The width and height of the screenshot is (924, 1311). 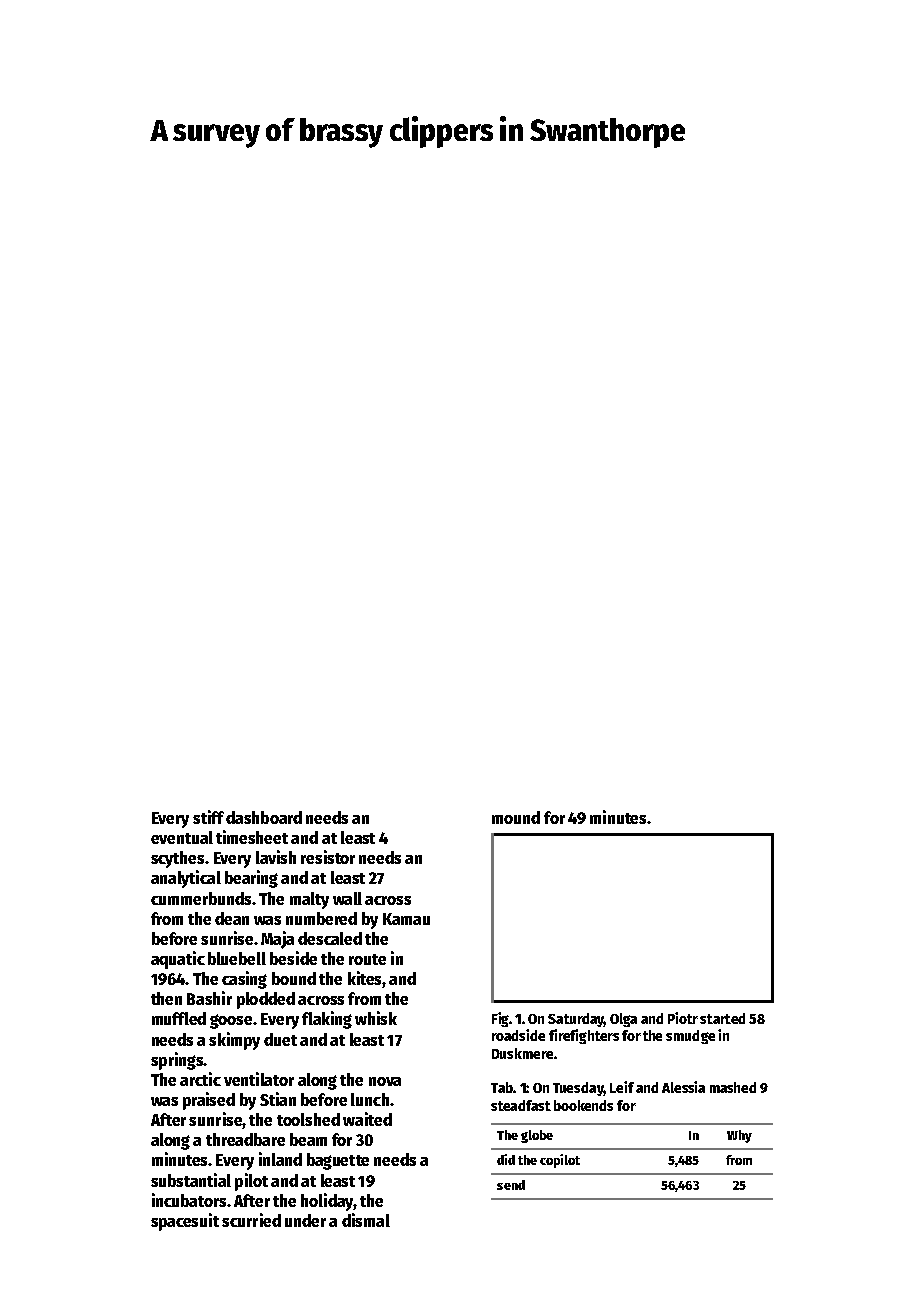 I want to click on resistor, so click(x=328, y=857).
